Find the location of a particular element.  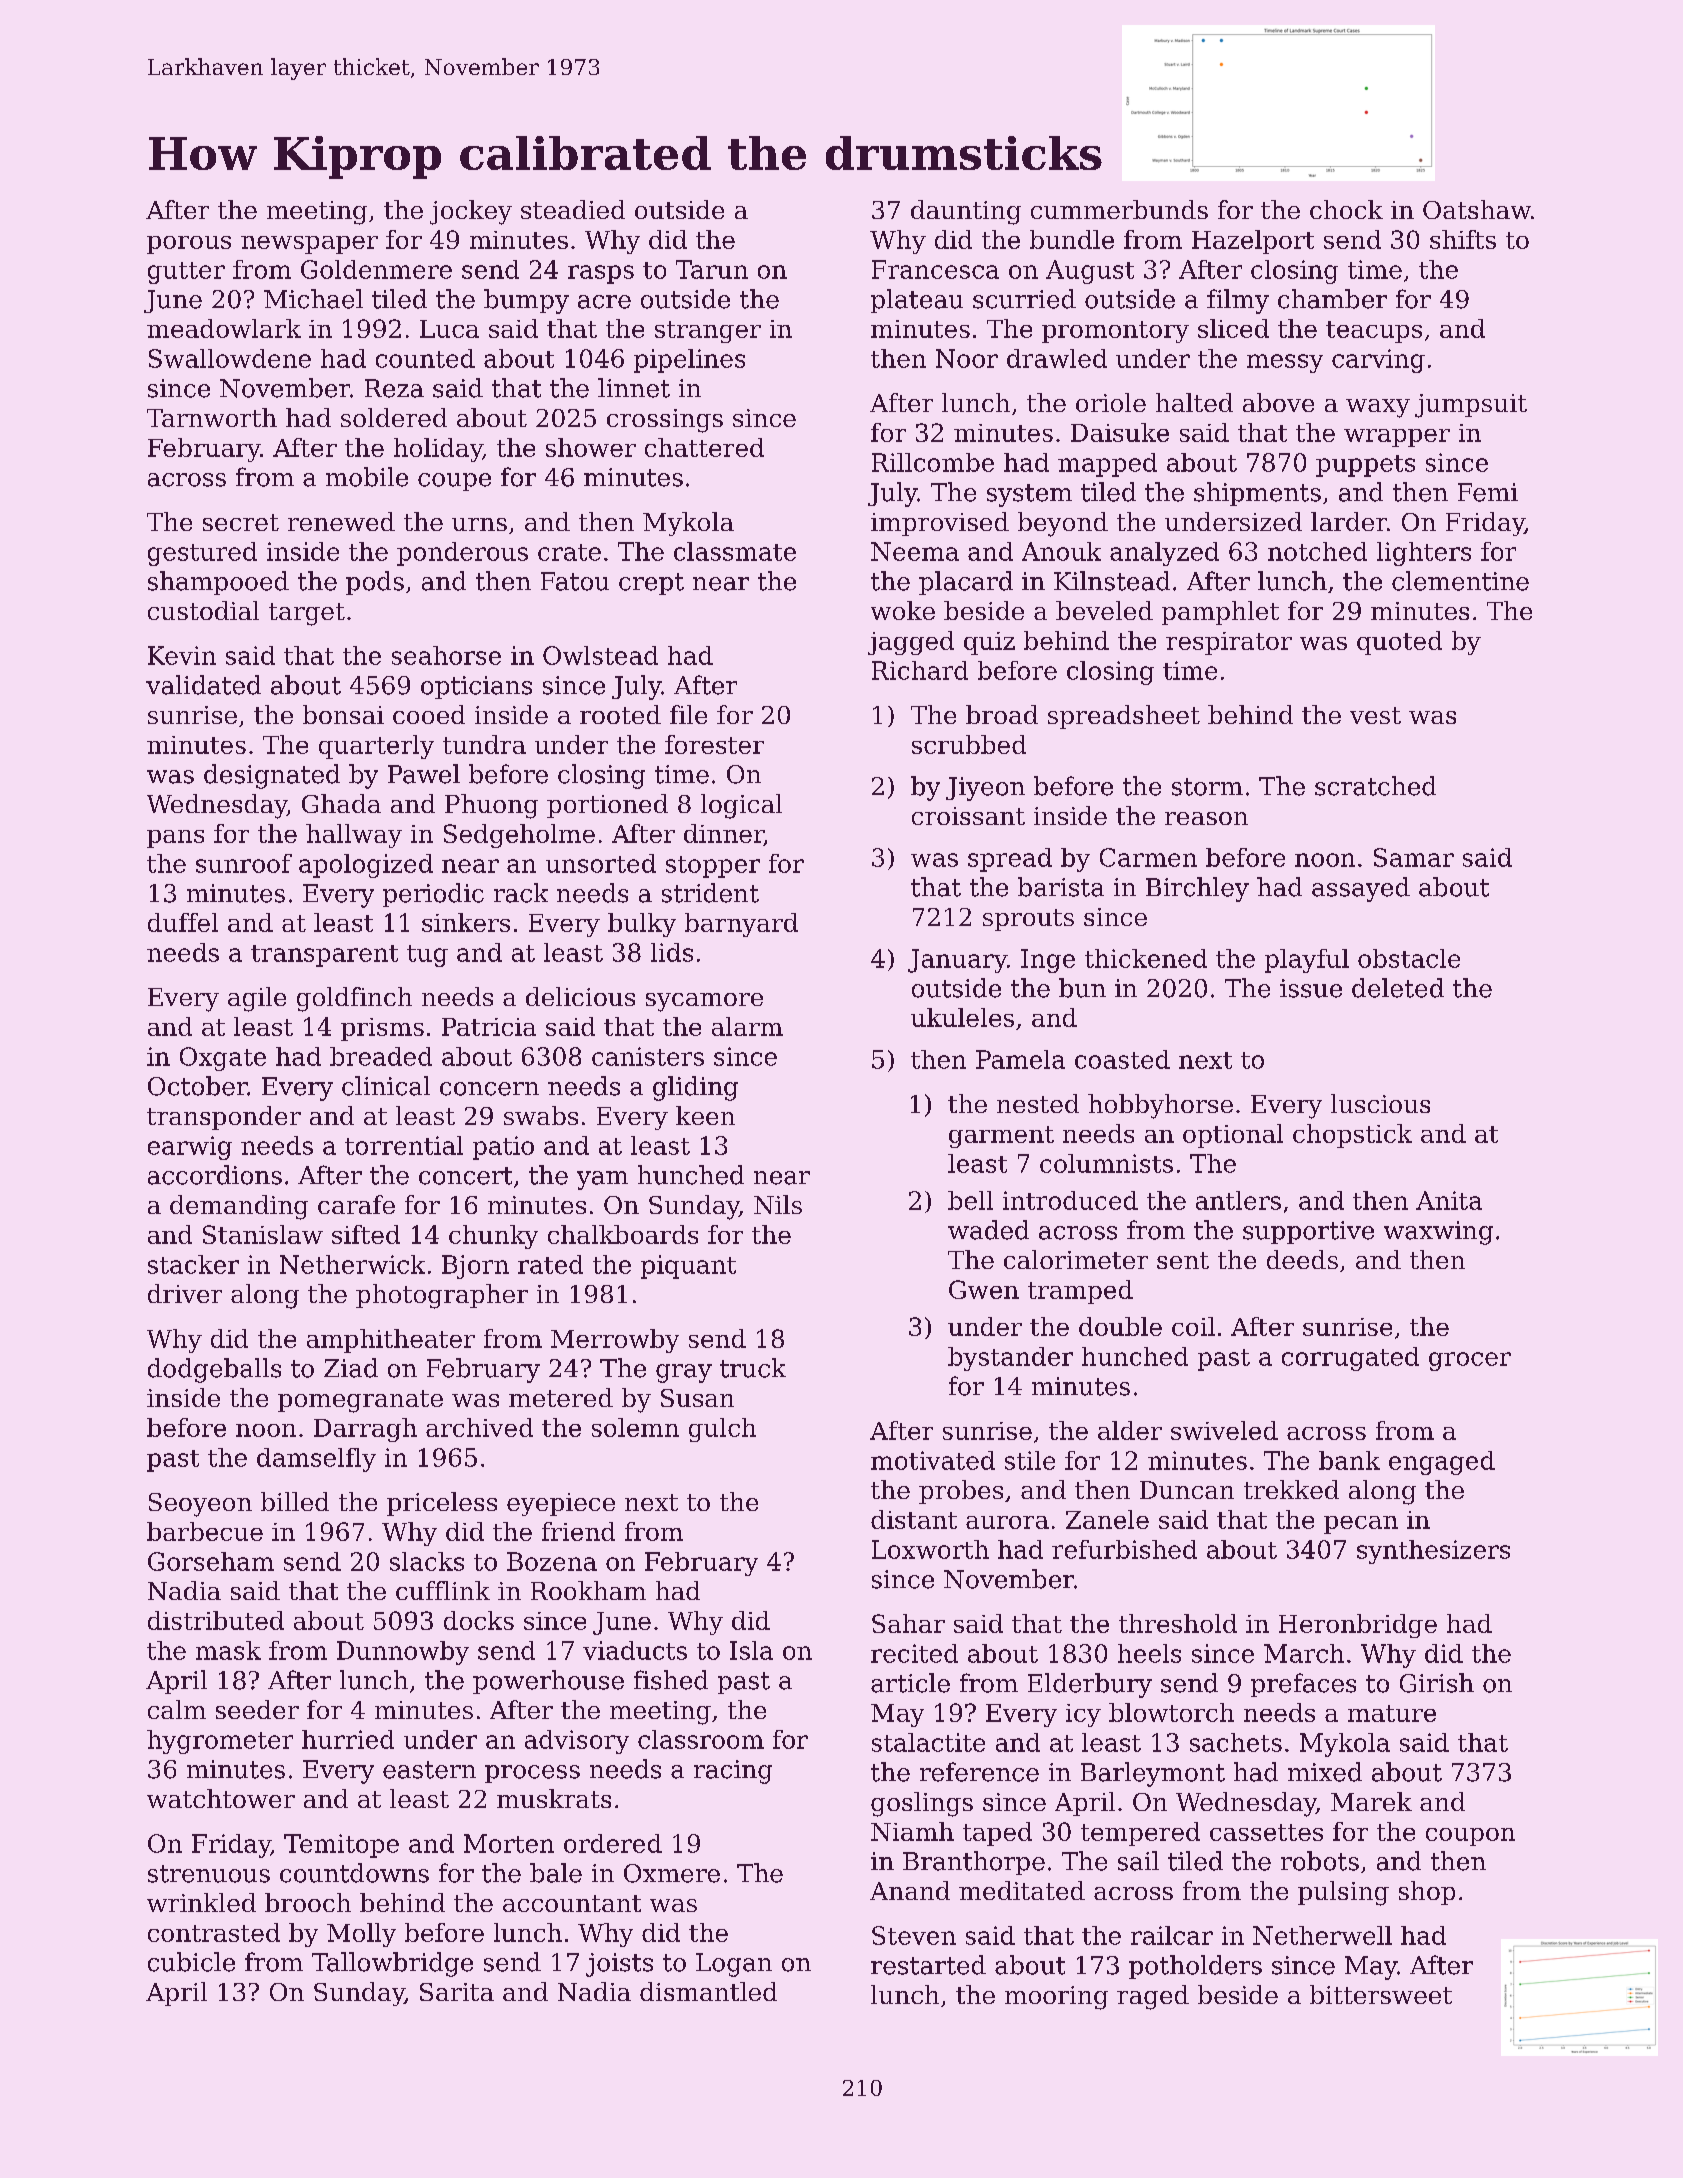

Tarun is located at coordinates (712, 269).
